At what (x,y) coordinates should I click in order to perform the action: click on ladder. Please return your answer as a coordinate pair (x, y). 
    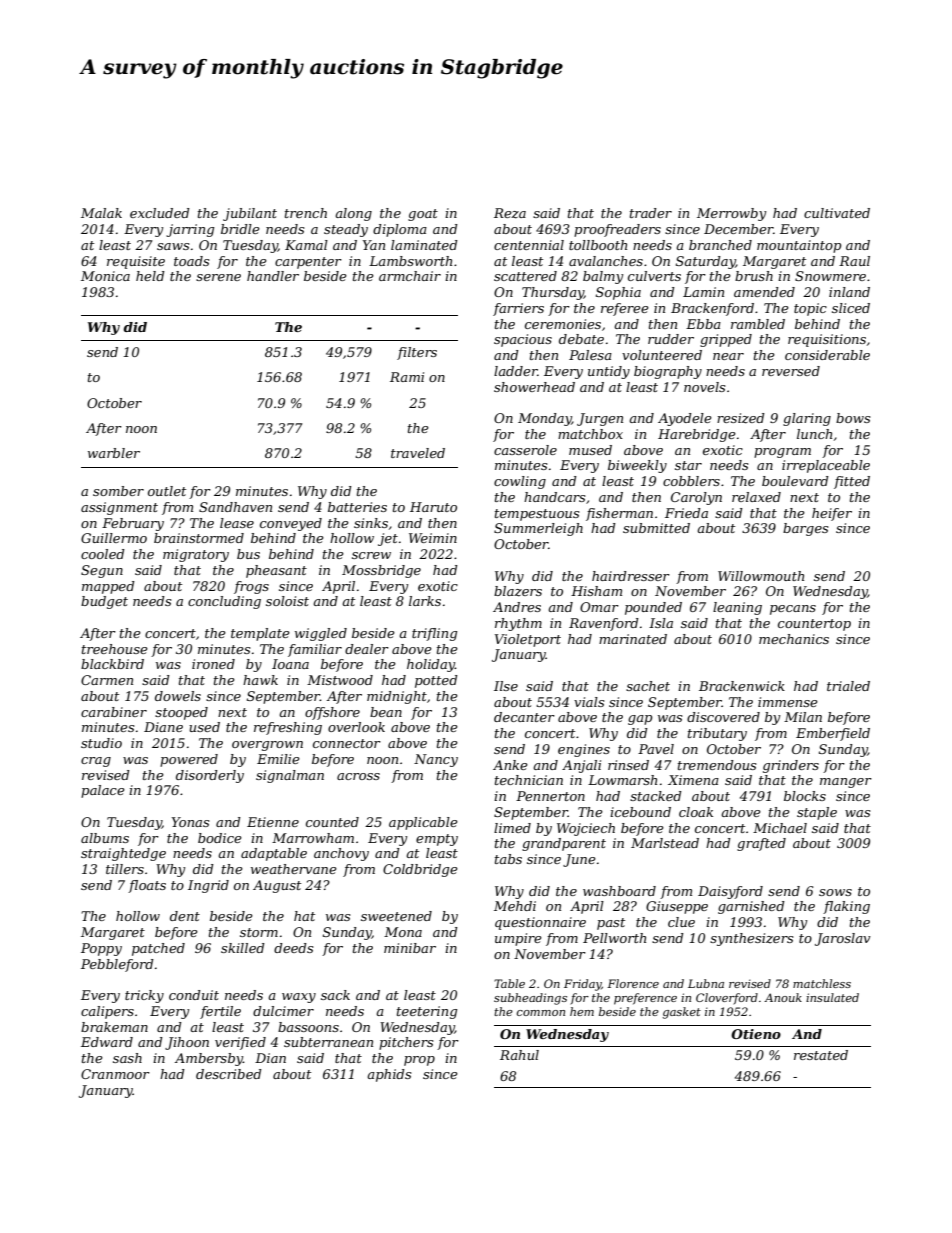
    Looking at the image, I should click on (516, 371).
